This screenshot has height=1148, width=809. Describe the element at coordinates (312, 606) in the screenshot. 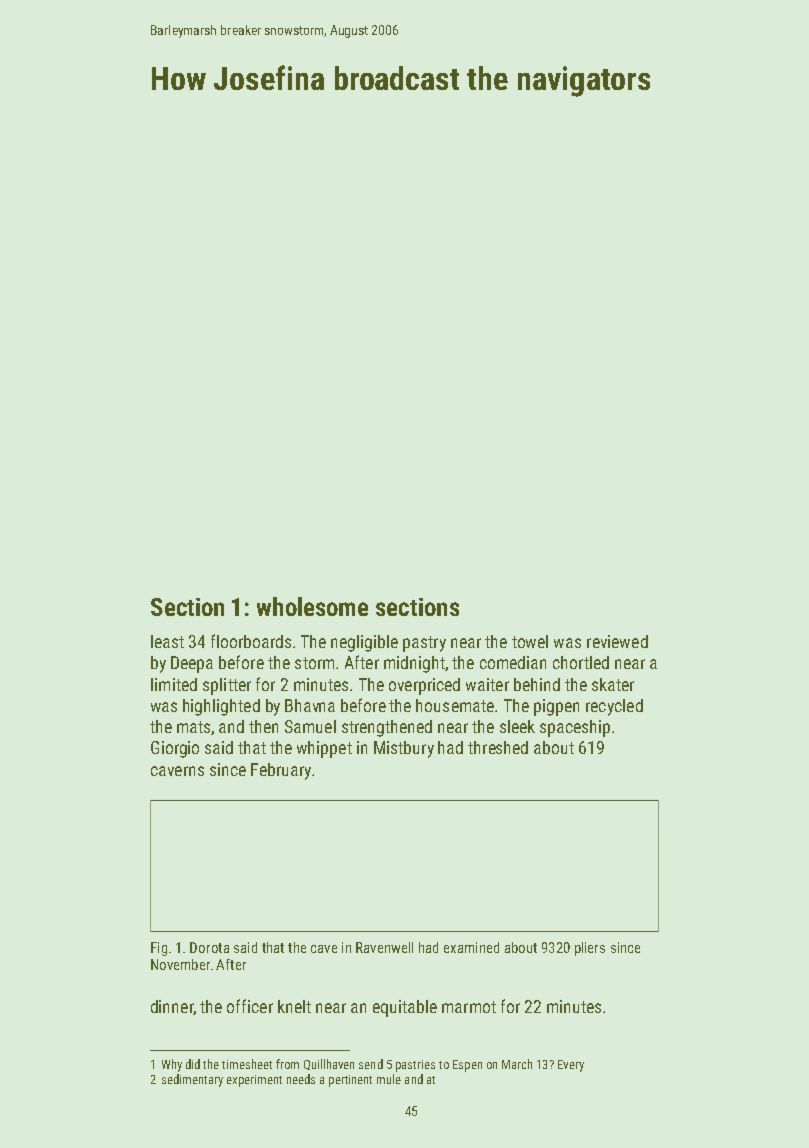

I see `wholesome` at that location.
